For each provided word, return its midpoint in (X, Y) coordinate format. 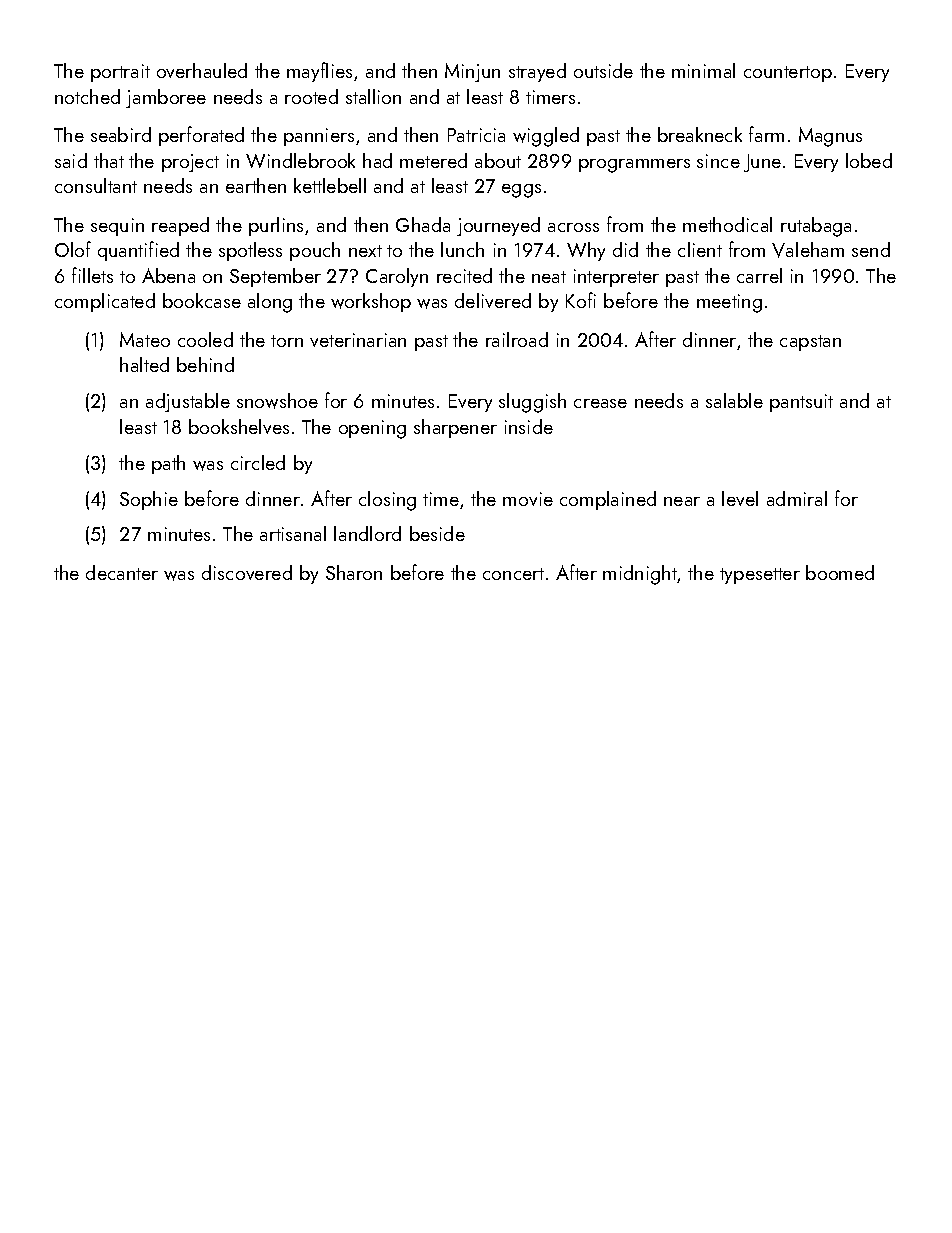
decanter (122, 572)
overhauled (202, 70)
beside (437, 533)
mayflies (319, 72)
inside (529, 426)
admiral (797, 498)
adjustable (188, 402)
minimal (703, 70)
